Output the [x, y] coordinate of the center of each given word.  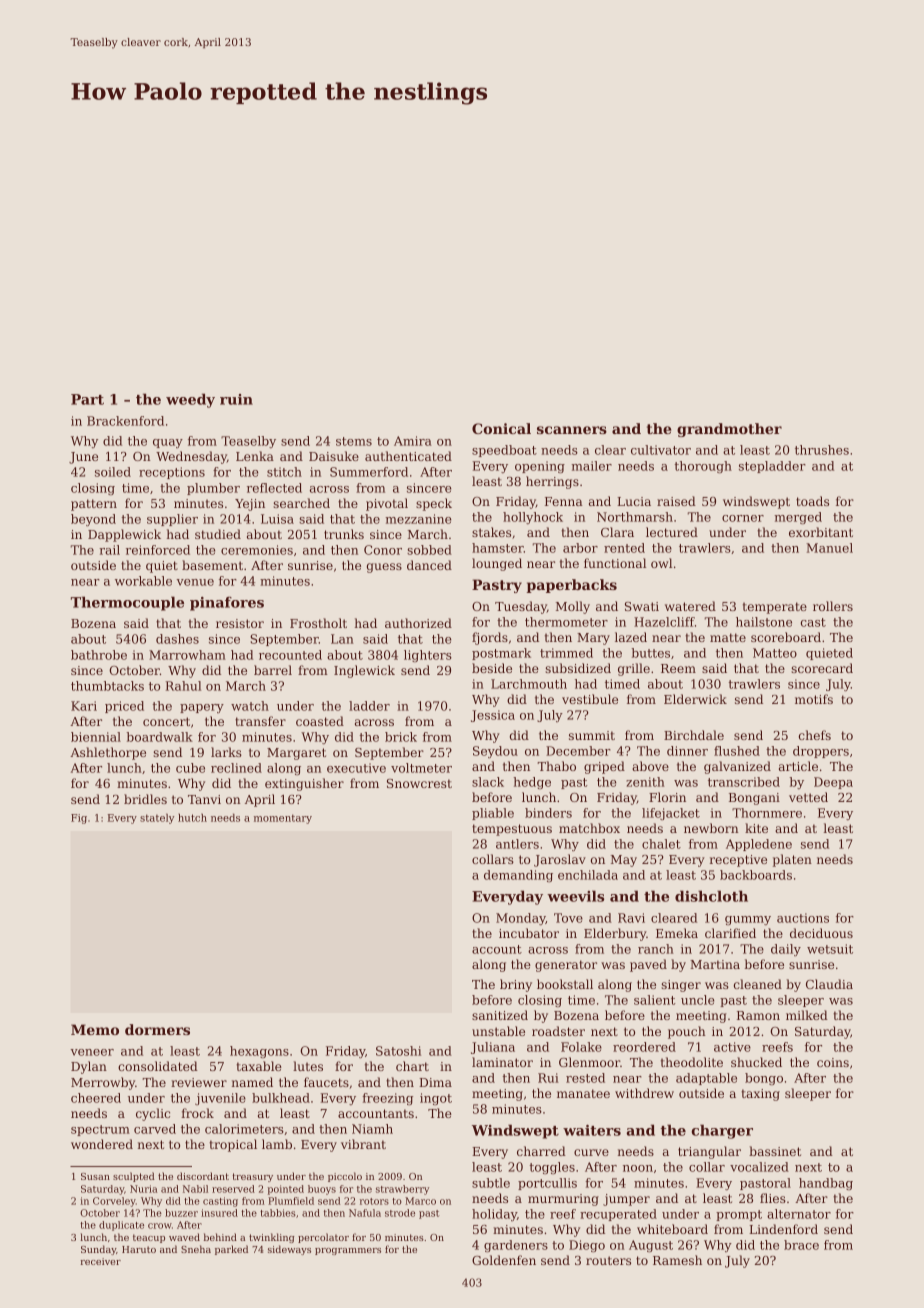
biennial [96, 737]
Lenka [255, 456]
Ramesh [677, 1260]
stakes [491, 532]
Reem [678, 668]
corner [743, 518]
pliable [493, 814]
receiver [101, 1261]
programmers [348, 1251]
